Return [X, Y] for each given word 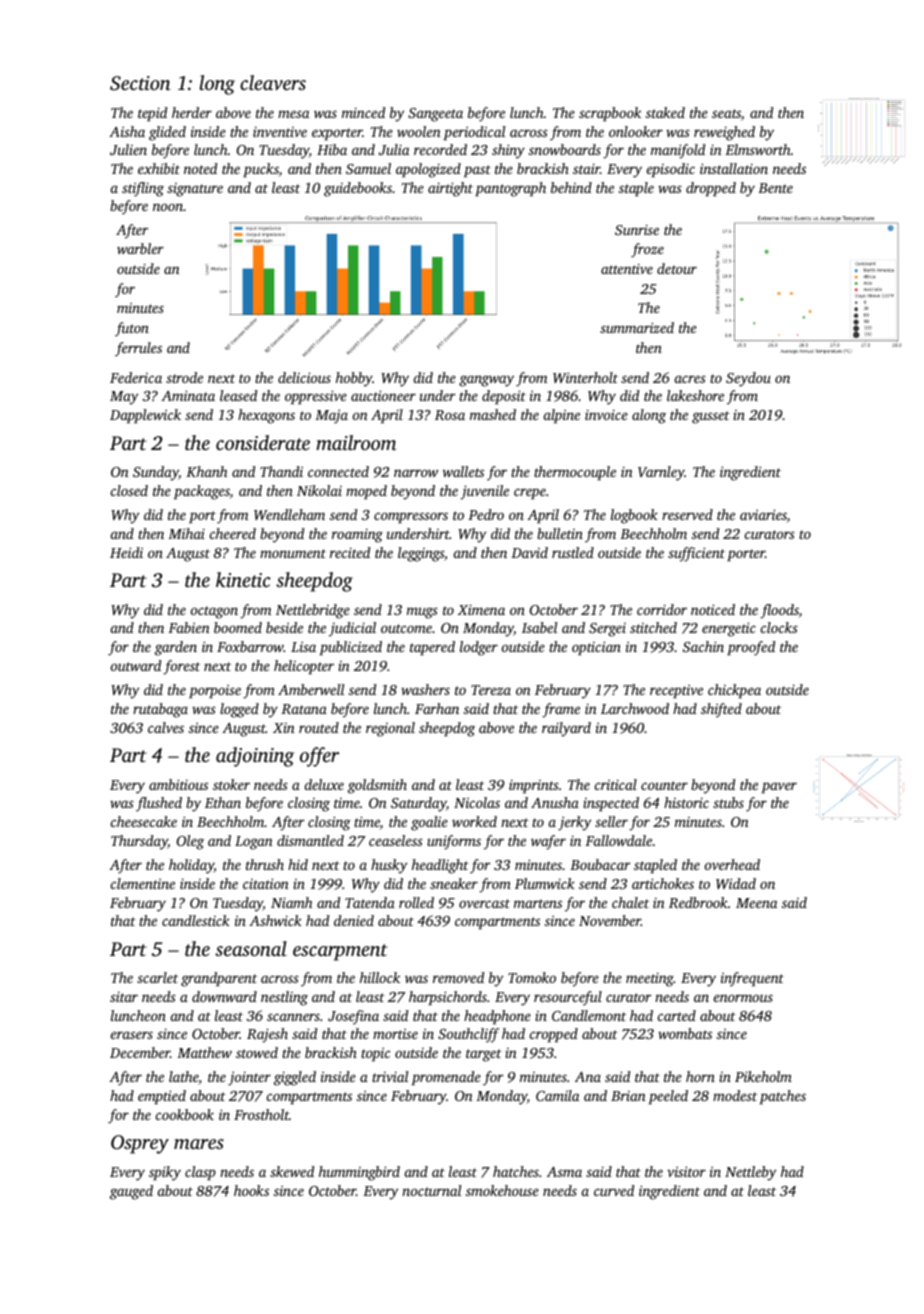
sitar [124, 996]
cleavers [273, 82]
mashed [493, 414]
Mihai [186, 533]
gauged [131, 1192]
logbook [634, 516]
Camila [557, 1095]
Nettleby [751, 1173]
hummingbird [359, 1173]
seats [726, 113]
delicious [304, 377]
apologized [428, 170]
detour [677, 268]
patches [783, 1097]
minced [363, 112]
